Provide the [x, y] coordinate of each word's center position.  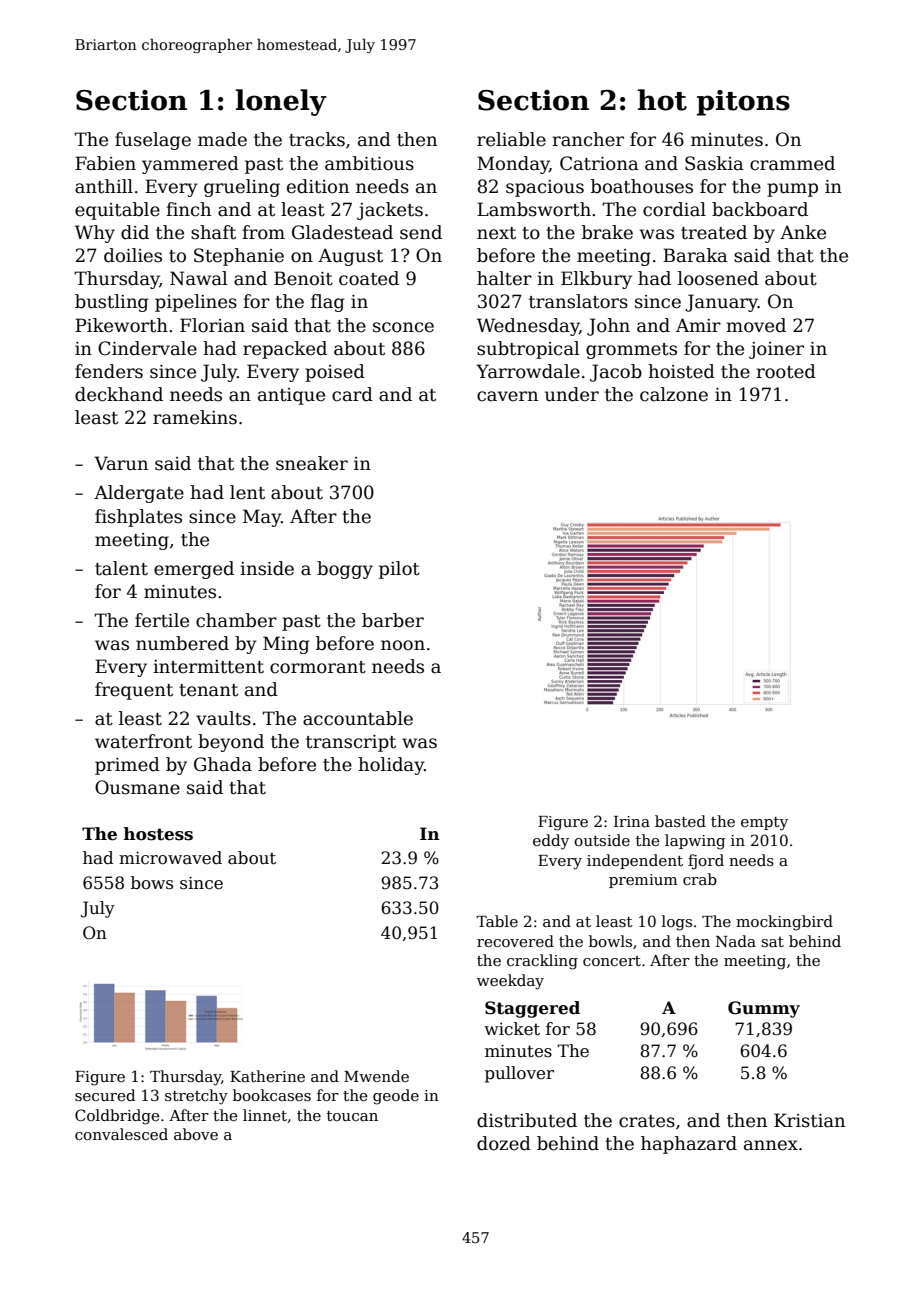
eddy [551, 842]
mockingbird [784, 923]
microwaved [170, 858]
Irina [632, 821]
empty [764, 824]
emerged [194, 570]
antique [291, 396]
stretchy [196, 1097]
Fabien [105, 163]
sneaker [312, 463]
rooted [786, 371]
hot [662, 100]
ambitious [369, 163]
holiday [391, 766]
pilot [399, 570]
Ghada [223, 764]
